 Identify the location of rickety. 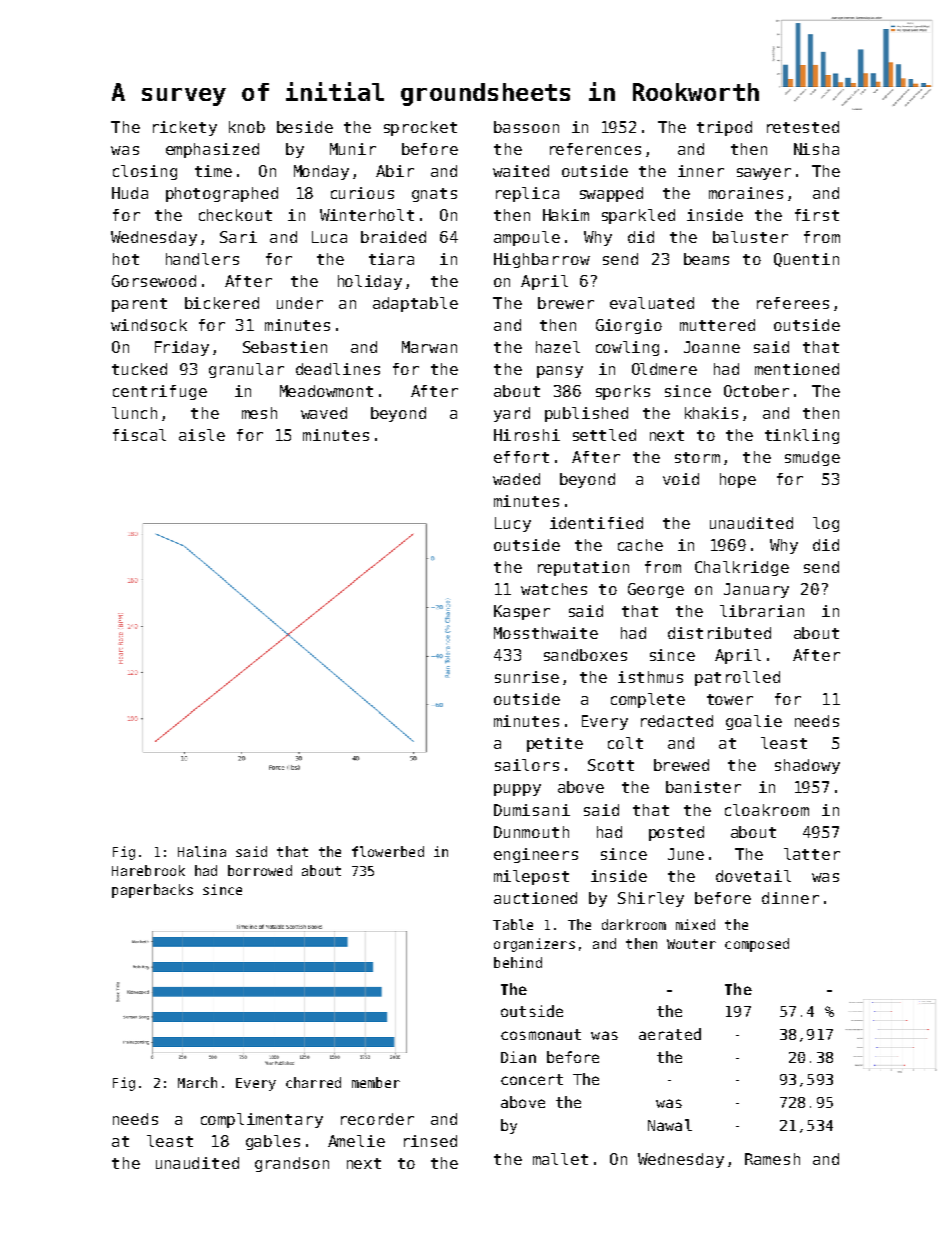
(185, 128).
